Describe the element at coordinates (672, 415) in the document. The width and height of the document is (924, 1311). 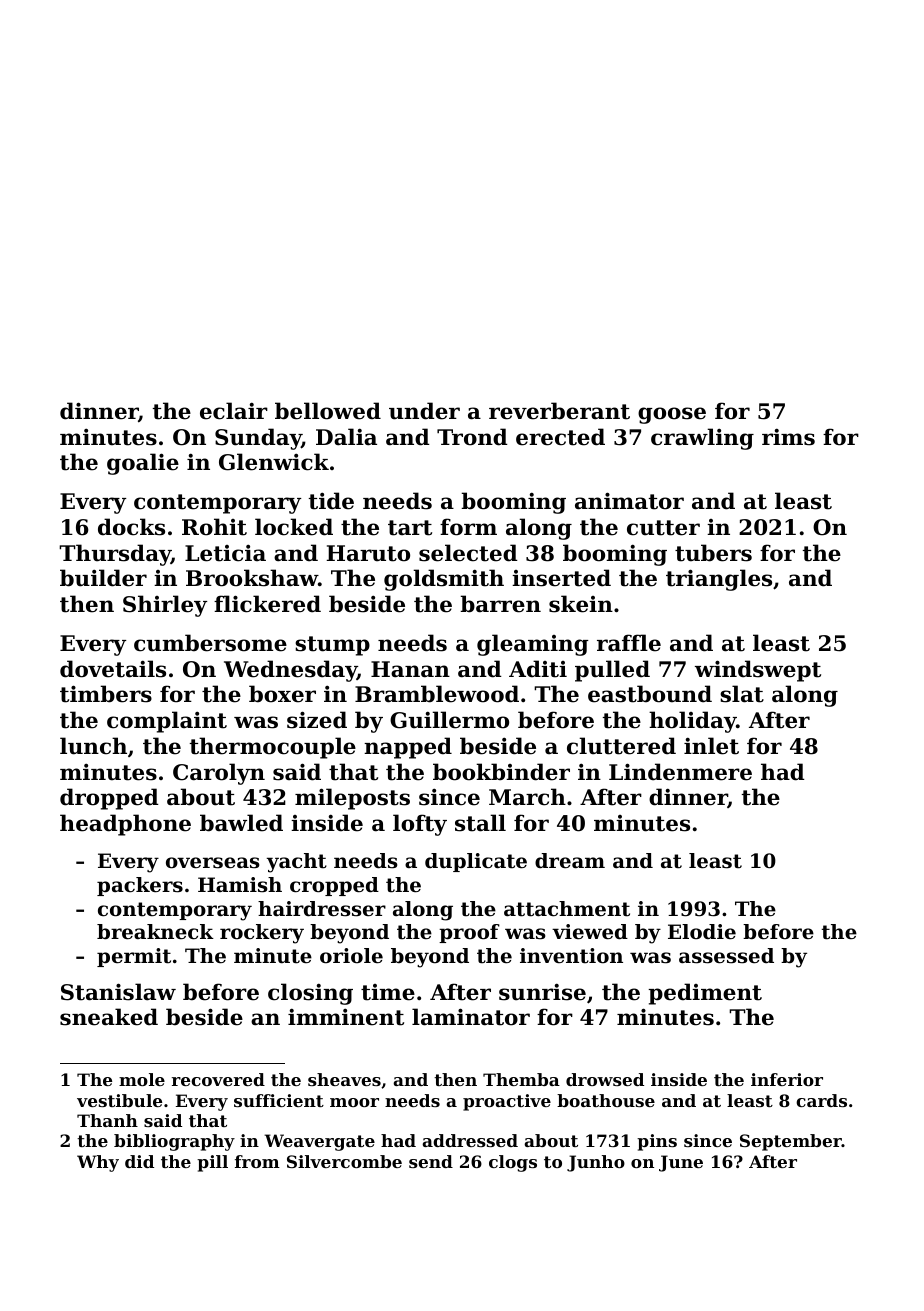
I see `goose` at that location.
